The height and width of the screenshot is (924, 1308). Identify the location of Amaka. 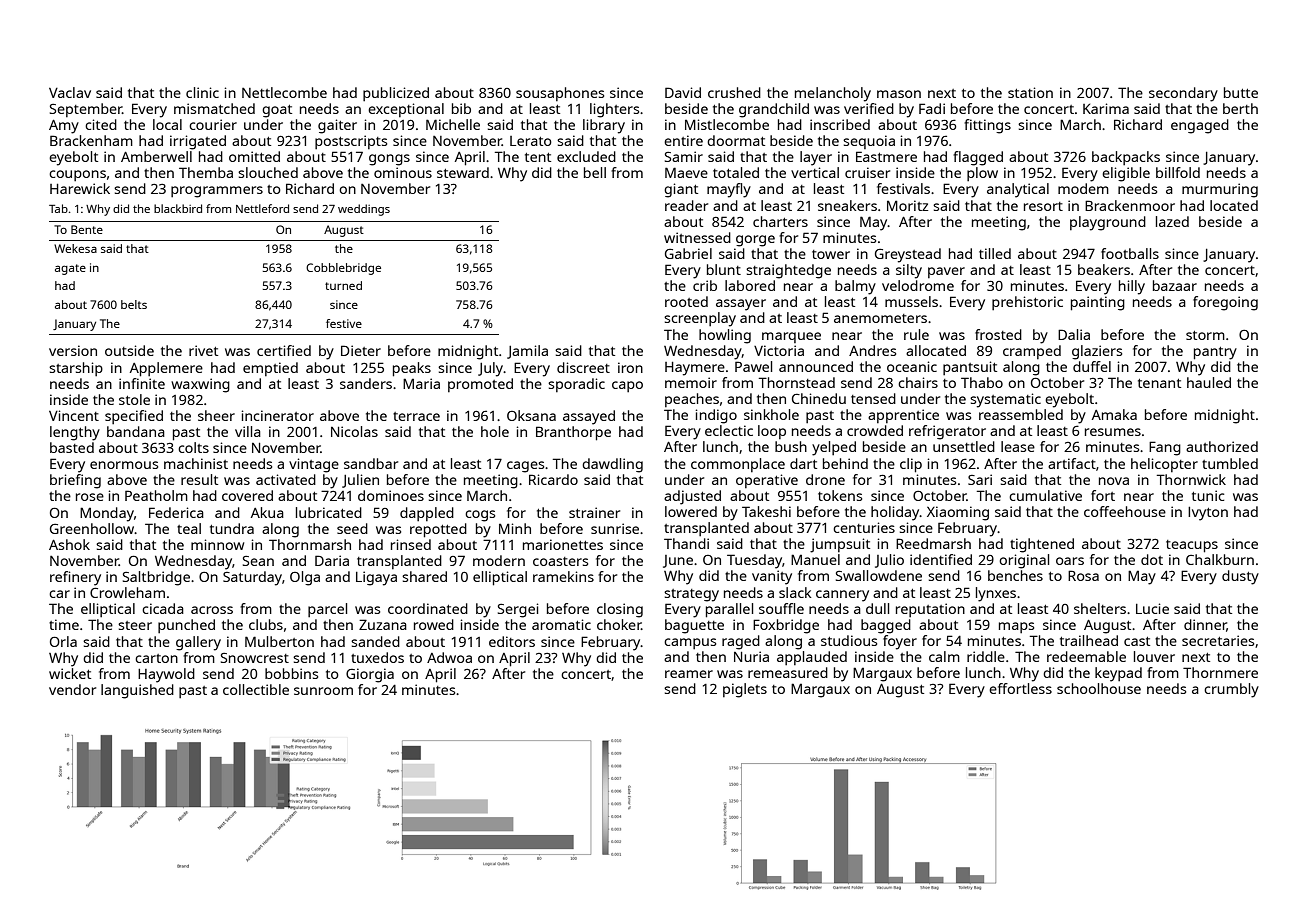
(1114, 414).
